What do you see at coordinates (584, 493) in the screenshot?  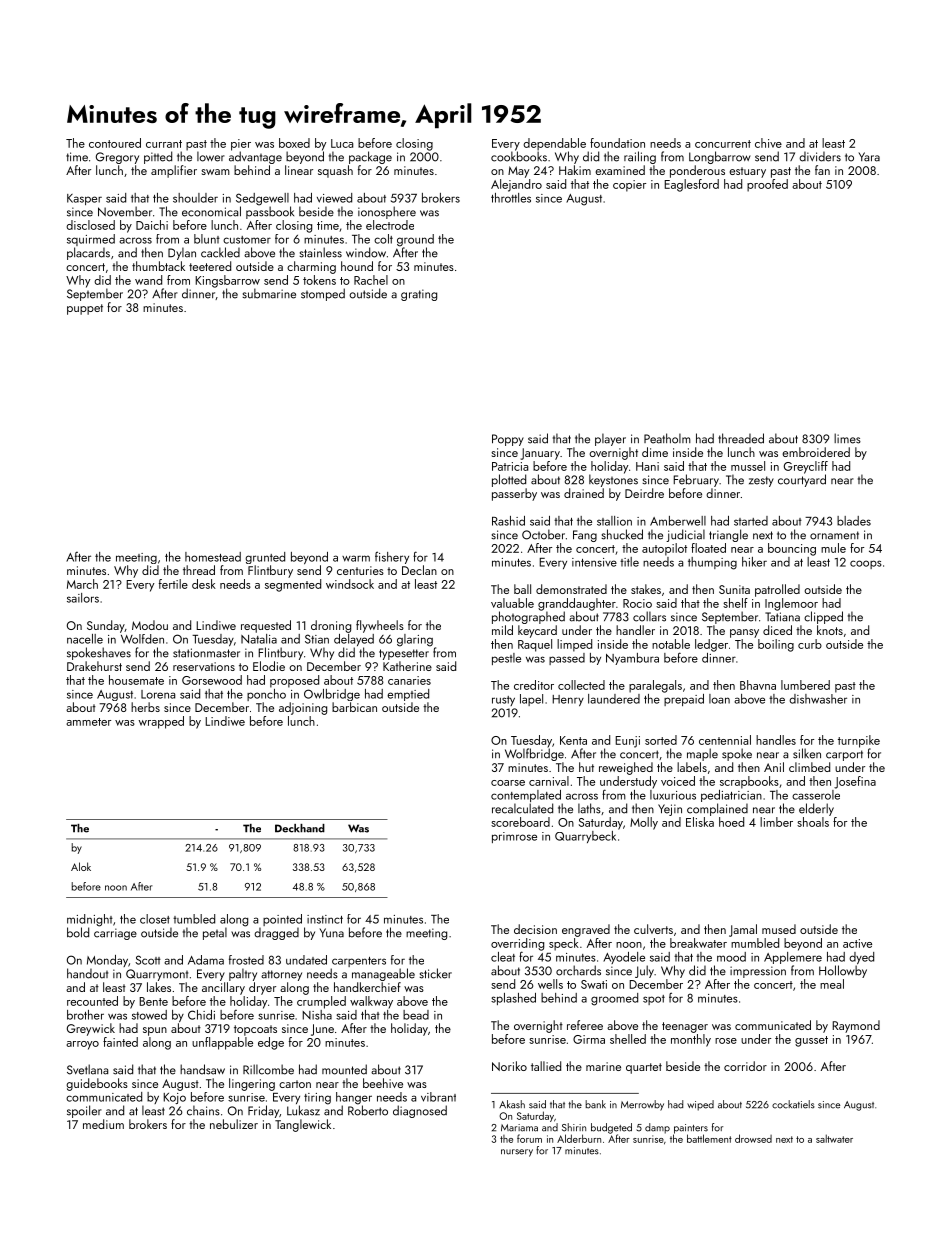 I see `drained` at bounding box center [584, 493].
